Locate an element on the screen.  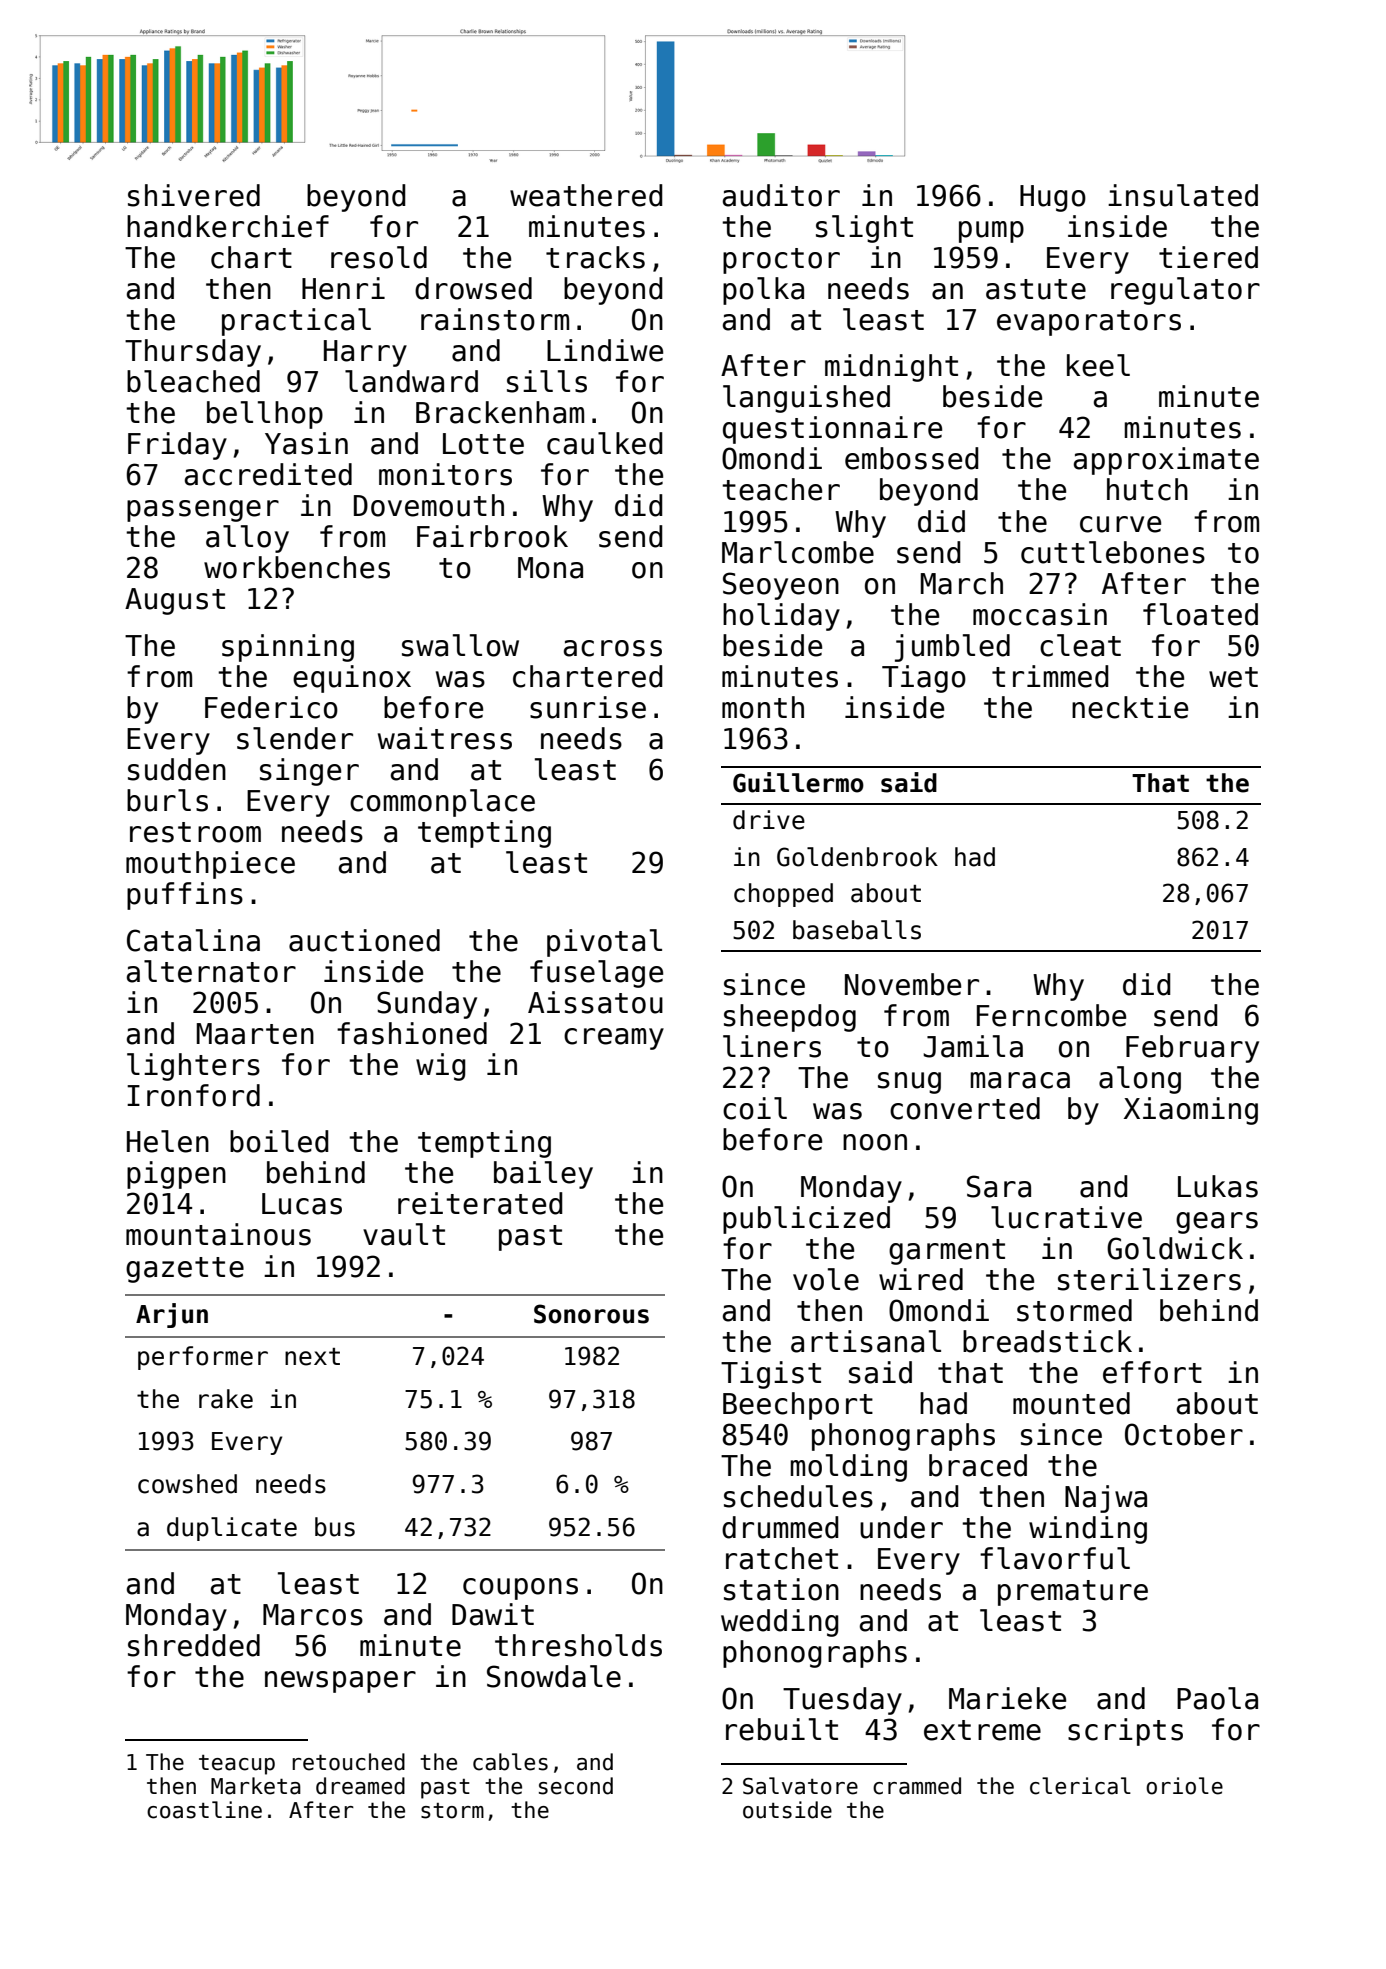
dreamed is located at coordinates (360, 1786).
